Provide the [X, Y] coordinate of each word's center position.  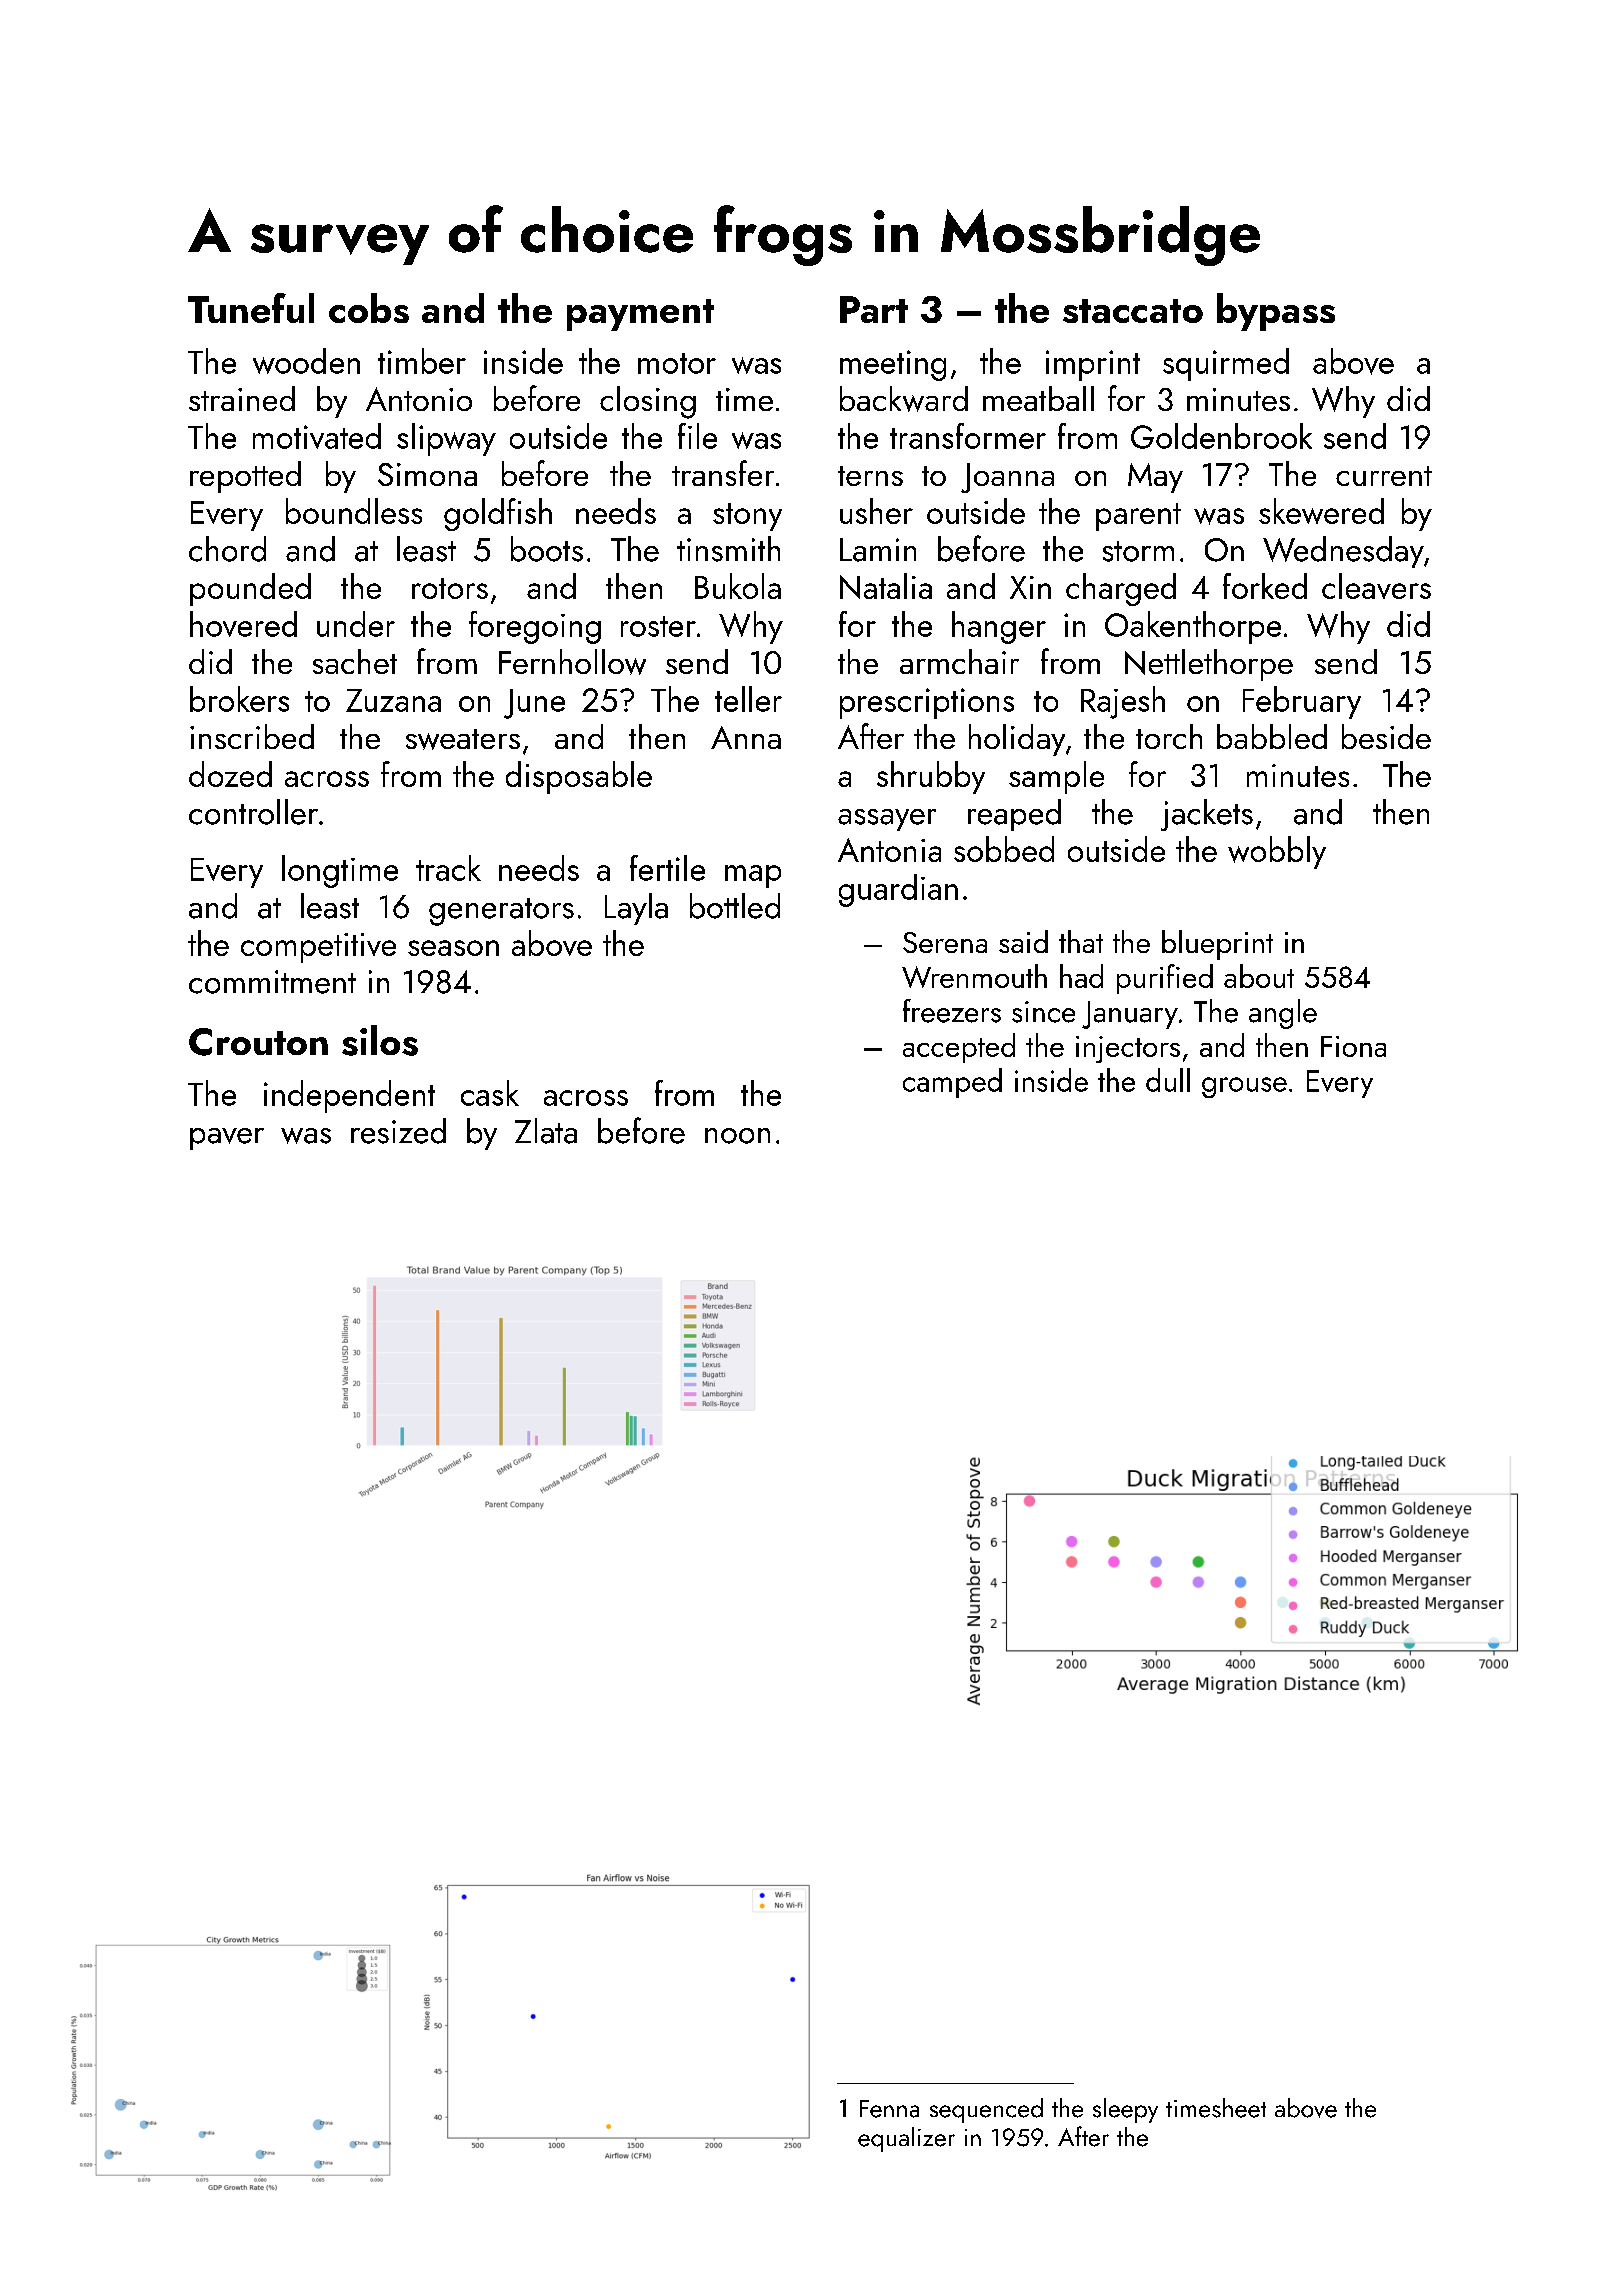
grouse [1244, 1087]
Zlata [546, 1131]
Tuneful [251, 308]
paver [227, 1139]
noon [737, 1136]
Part [874, 309]
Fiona [1353, 1046]
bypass [1276, 312]
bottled [735, 906]
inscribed [252, 736]
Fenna [889, 2109]
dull [1168, 1080]
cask [490, 1093]
